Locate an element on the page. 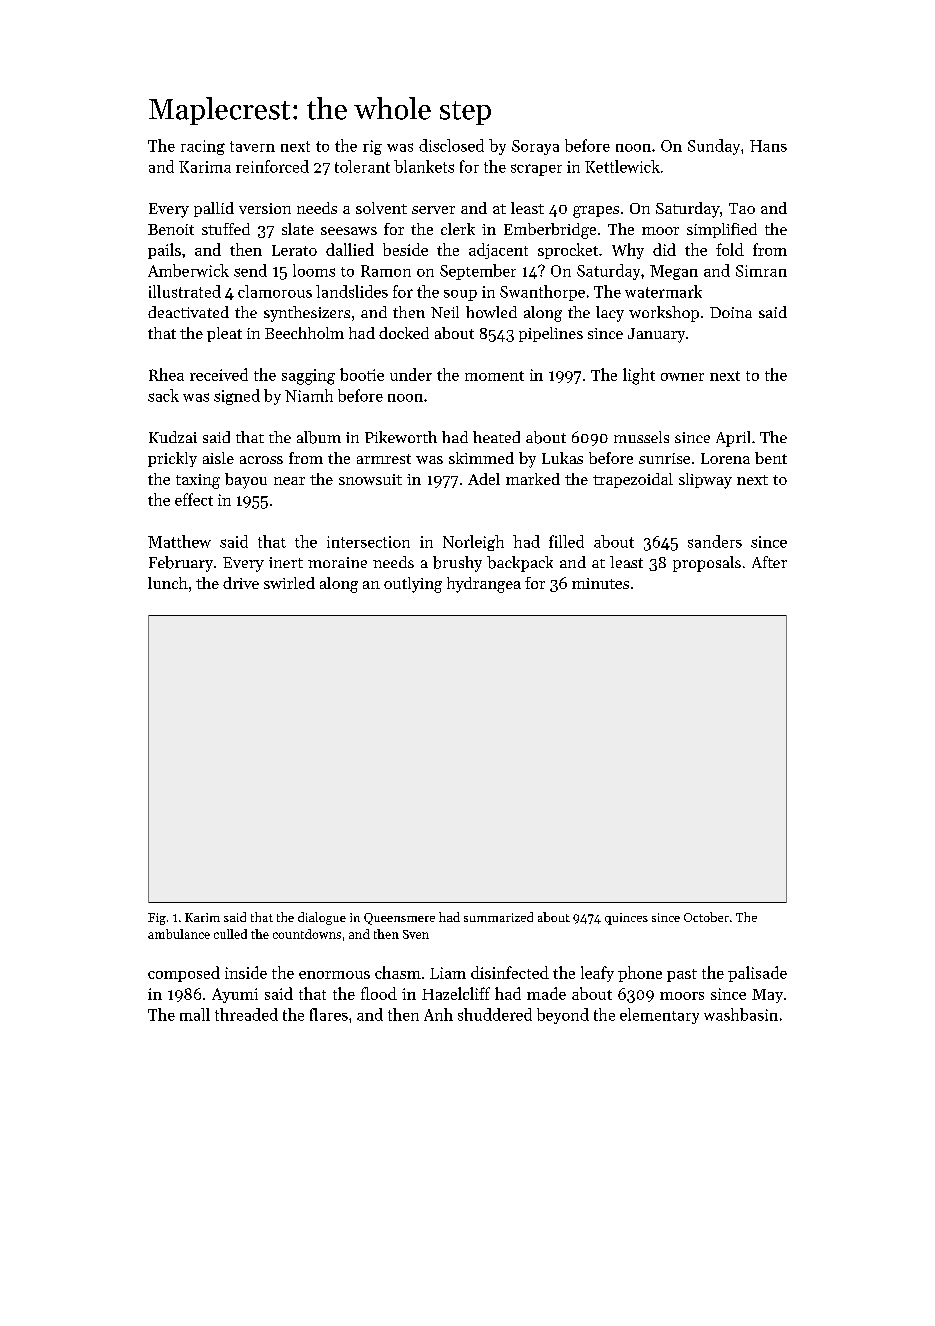 The height and width of the document is (1326, 935). pipelines is located at coordinates (551, 334).
